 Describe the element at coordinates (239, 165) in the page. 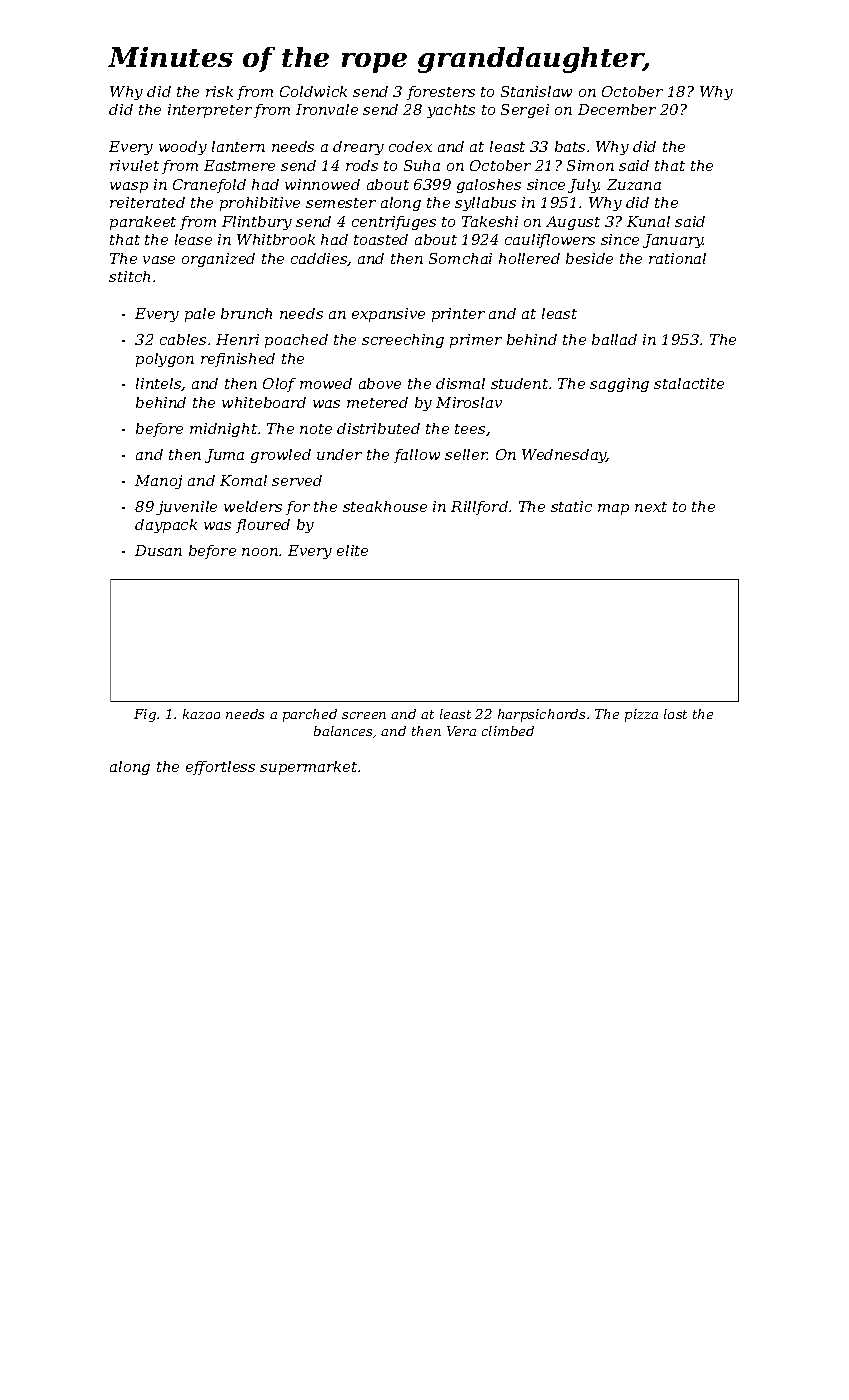

I see `Eastmere` at that location.
